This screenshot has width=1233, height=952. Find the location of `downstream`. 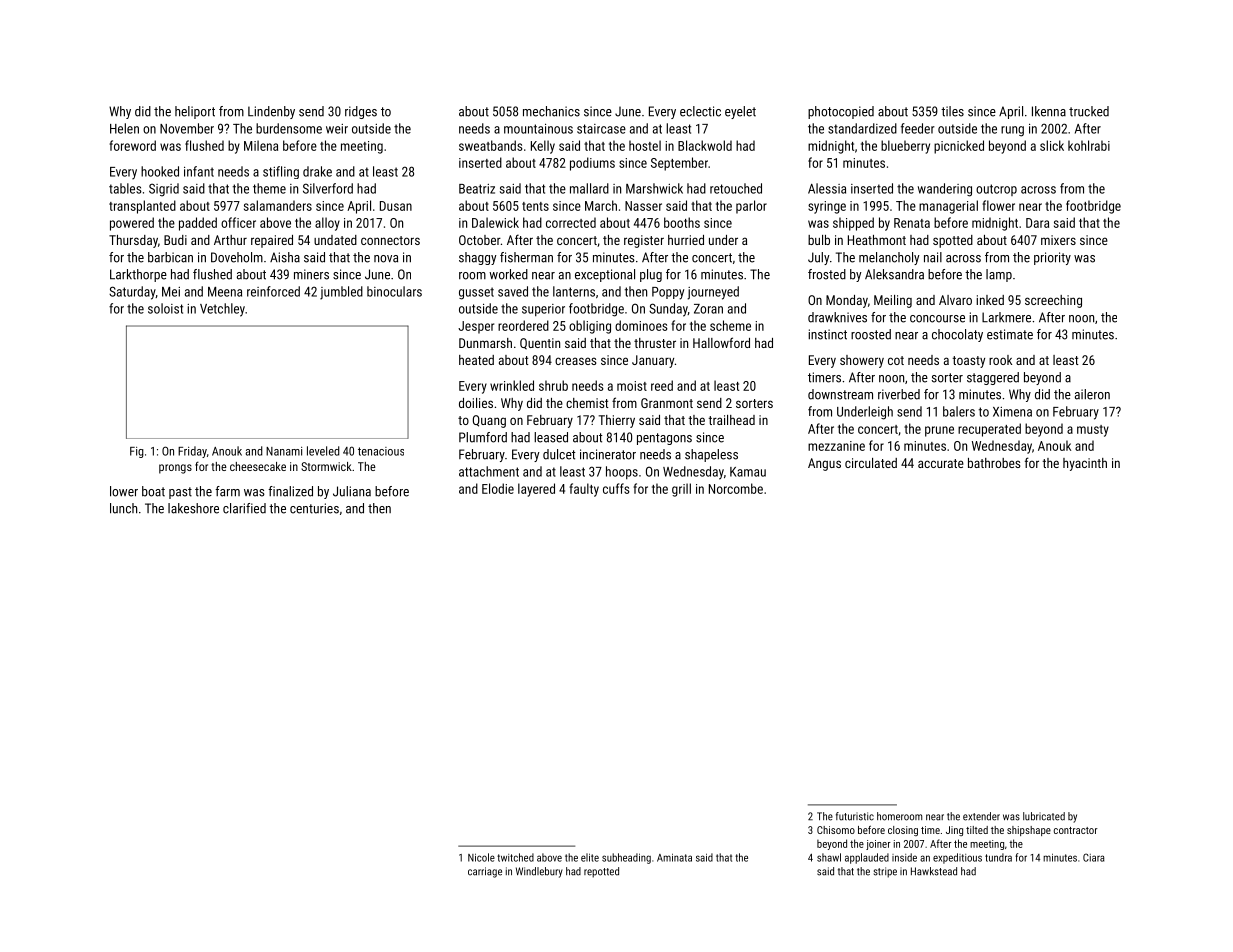

downstream is located at coordinates (840, 394).
